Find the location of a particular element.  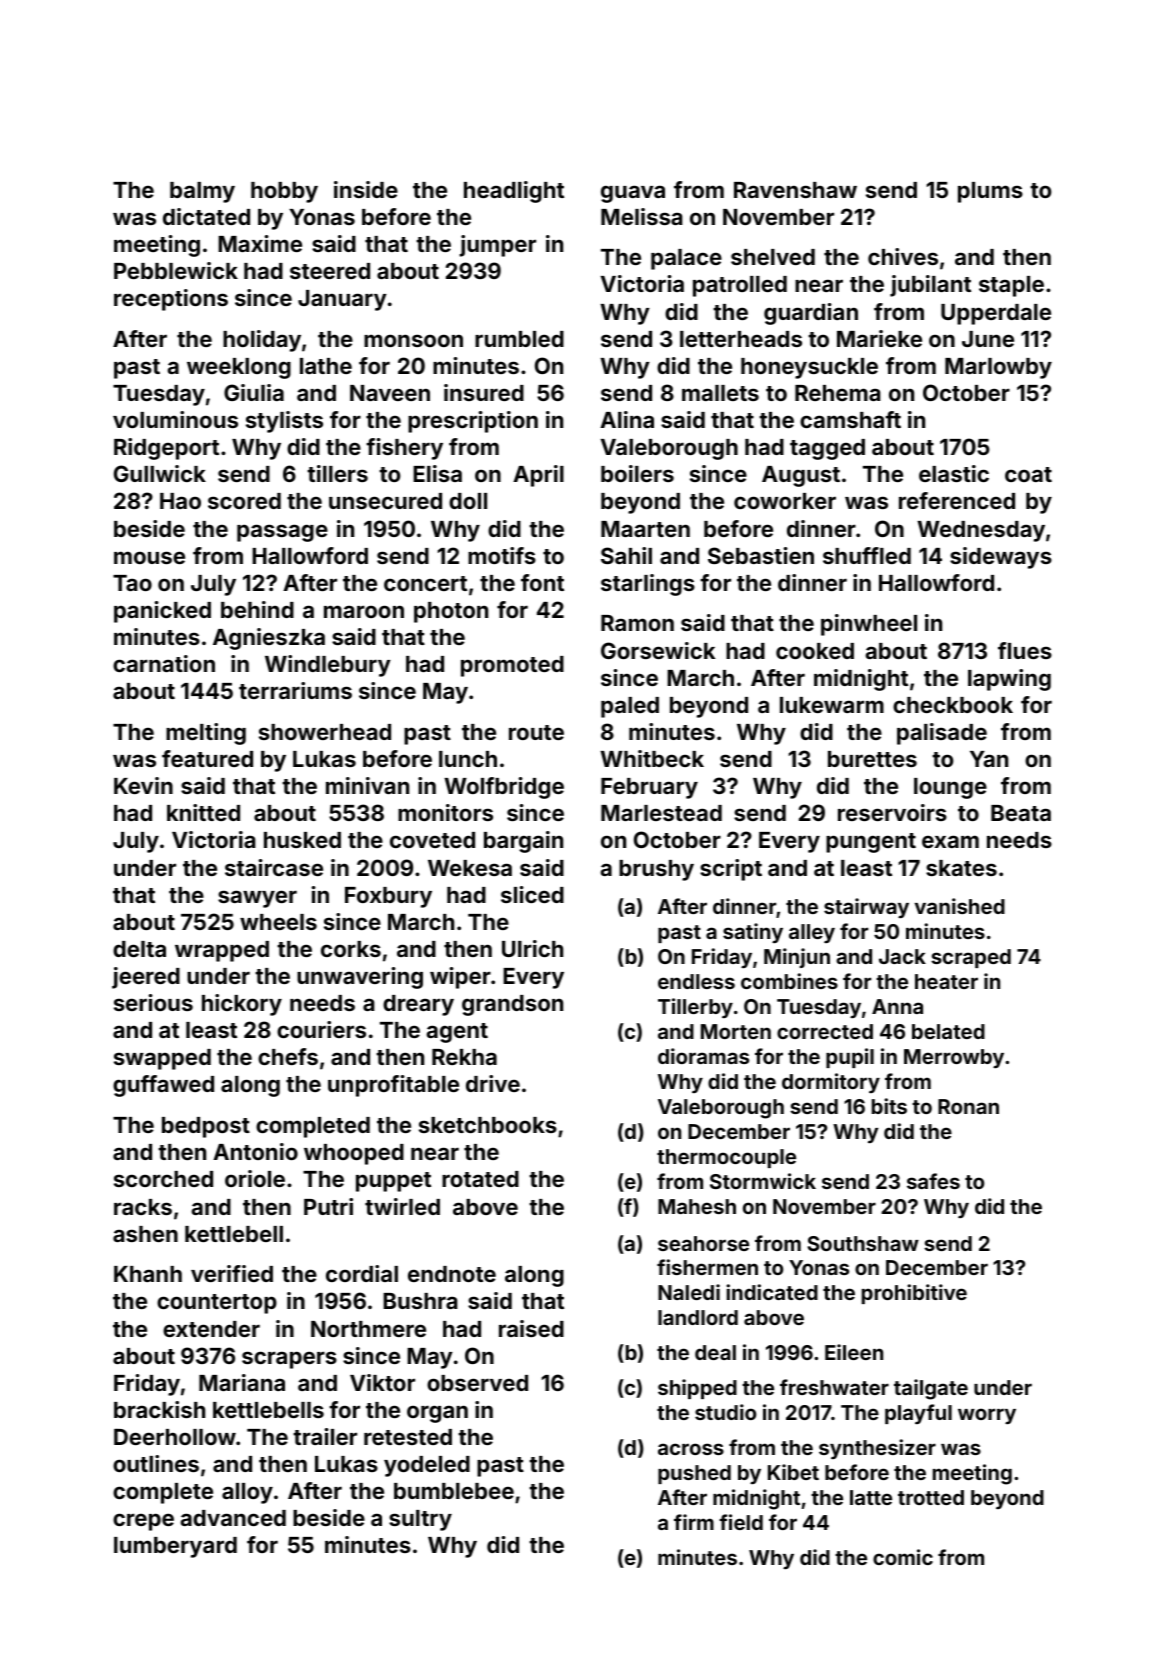

guffawed is located at coordinates (163, 1086).
